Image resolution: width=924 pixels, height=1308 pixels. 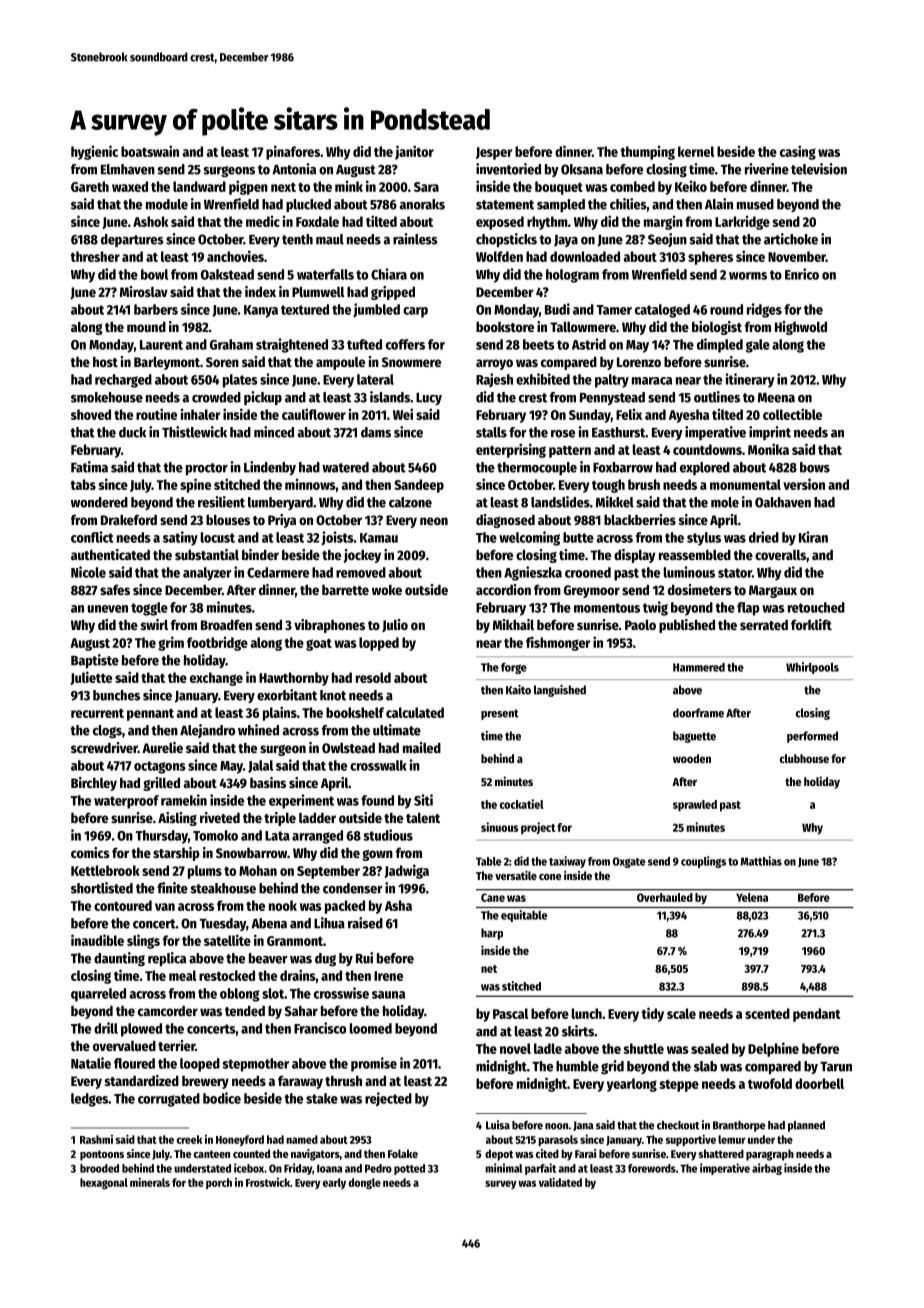 What do you see at coordinates (215, 835) in the screenshot?
I see `Tomoko` at bounding box center [215, 835].
